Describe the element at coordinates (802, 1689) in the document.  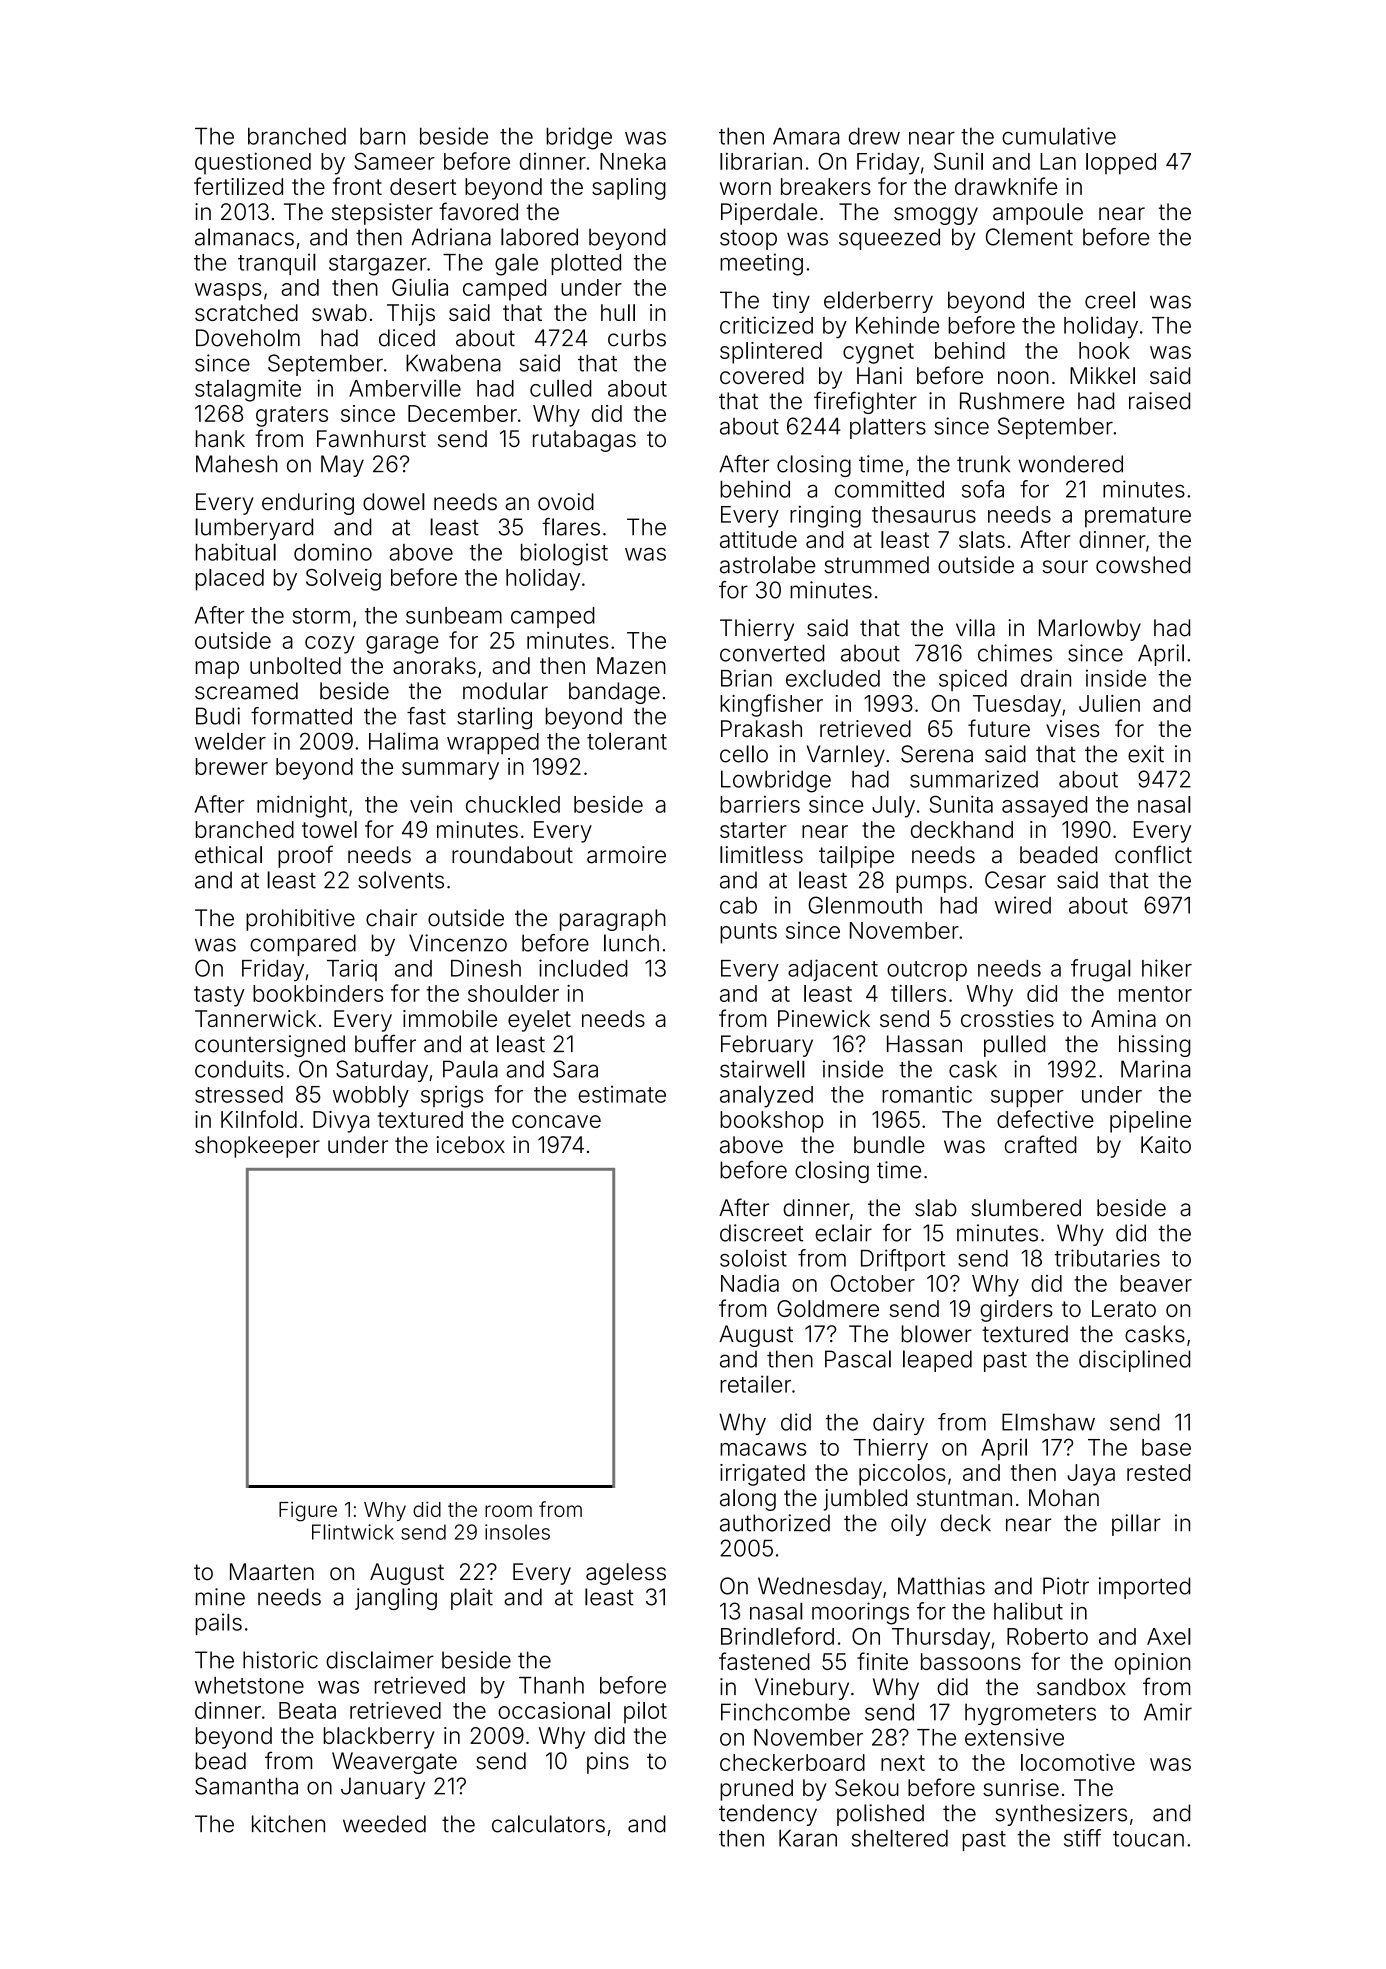
I see `Vinebury` at that location.
